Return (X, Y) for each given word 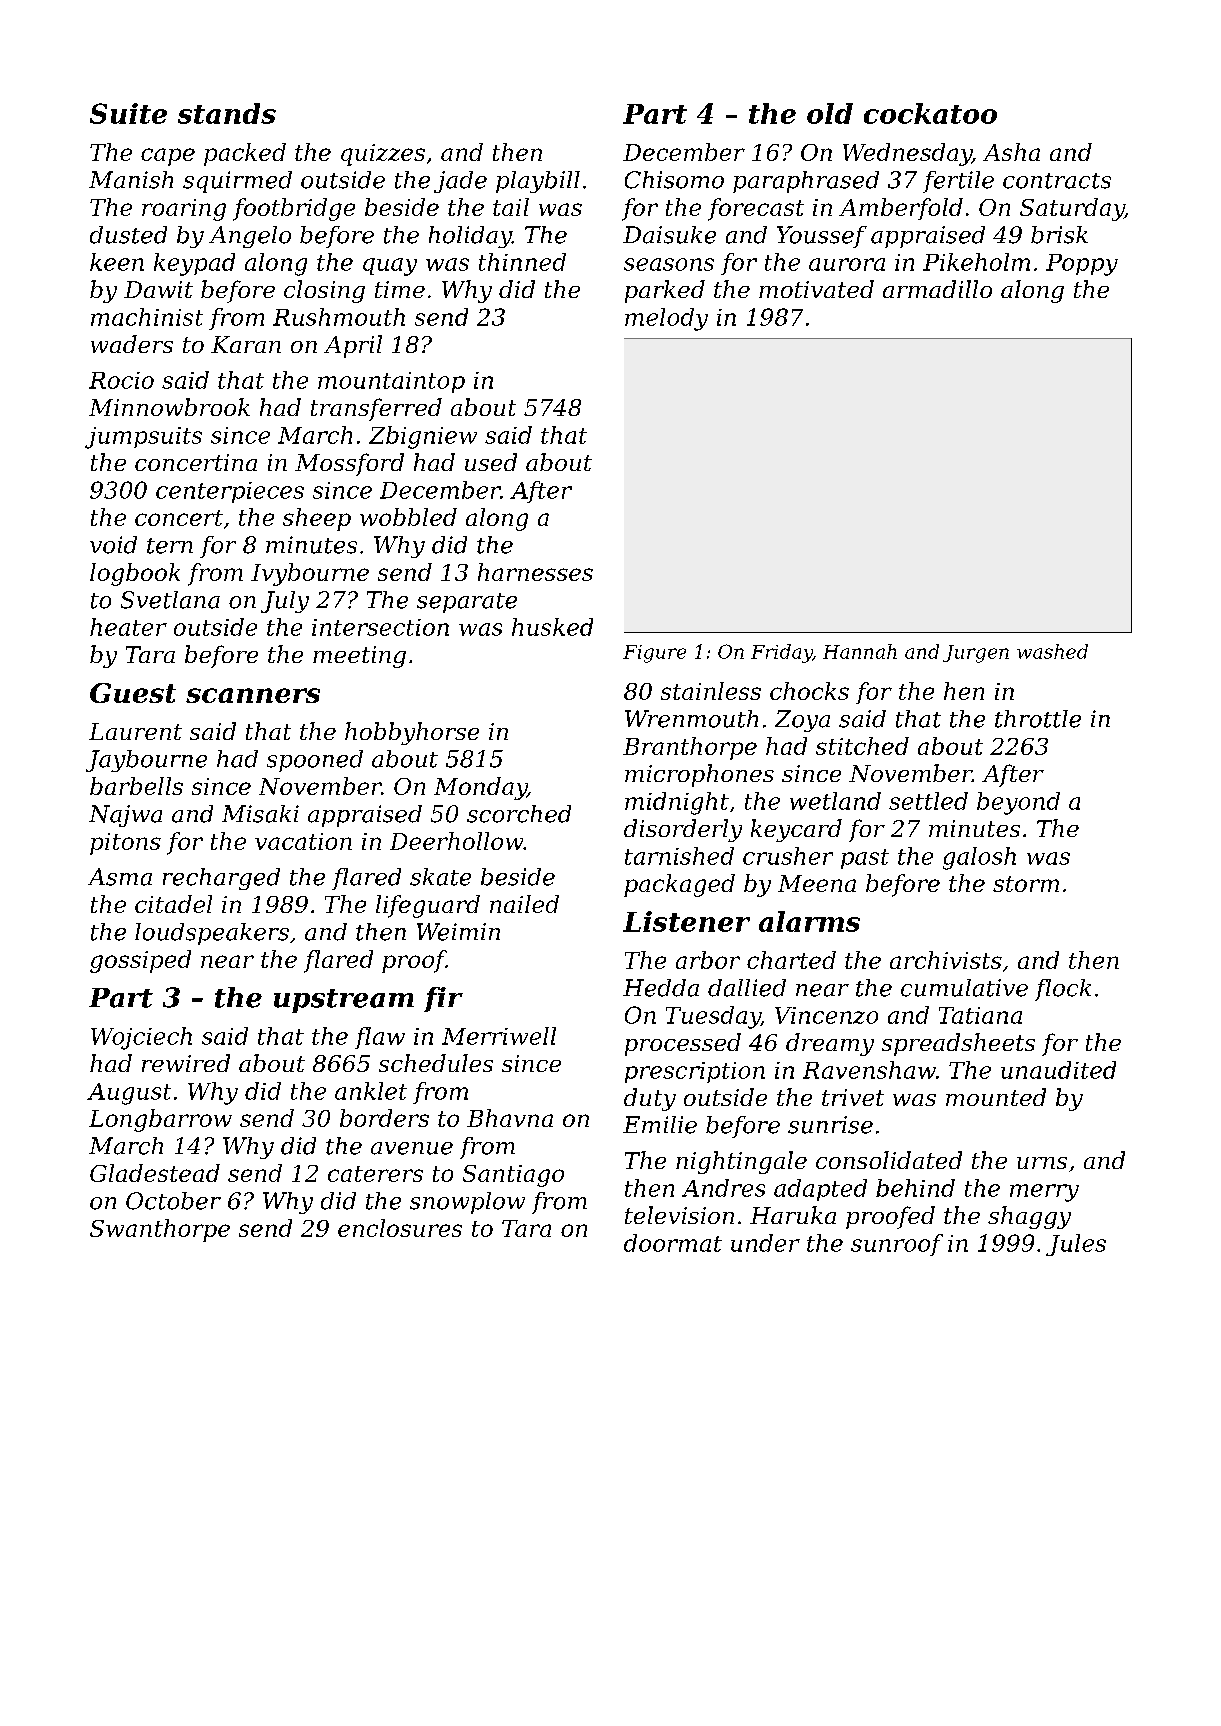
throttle (1038, 719)
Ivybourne (310, 574)
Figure (654, 654)
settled (928, 801)
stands (227, 113)
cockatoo (930, 113)
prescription (695, 1072)
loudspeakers (212, 934)
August (129, 1094)
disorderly (683, 830)
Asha (1011, 152)
